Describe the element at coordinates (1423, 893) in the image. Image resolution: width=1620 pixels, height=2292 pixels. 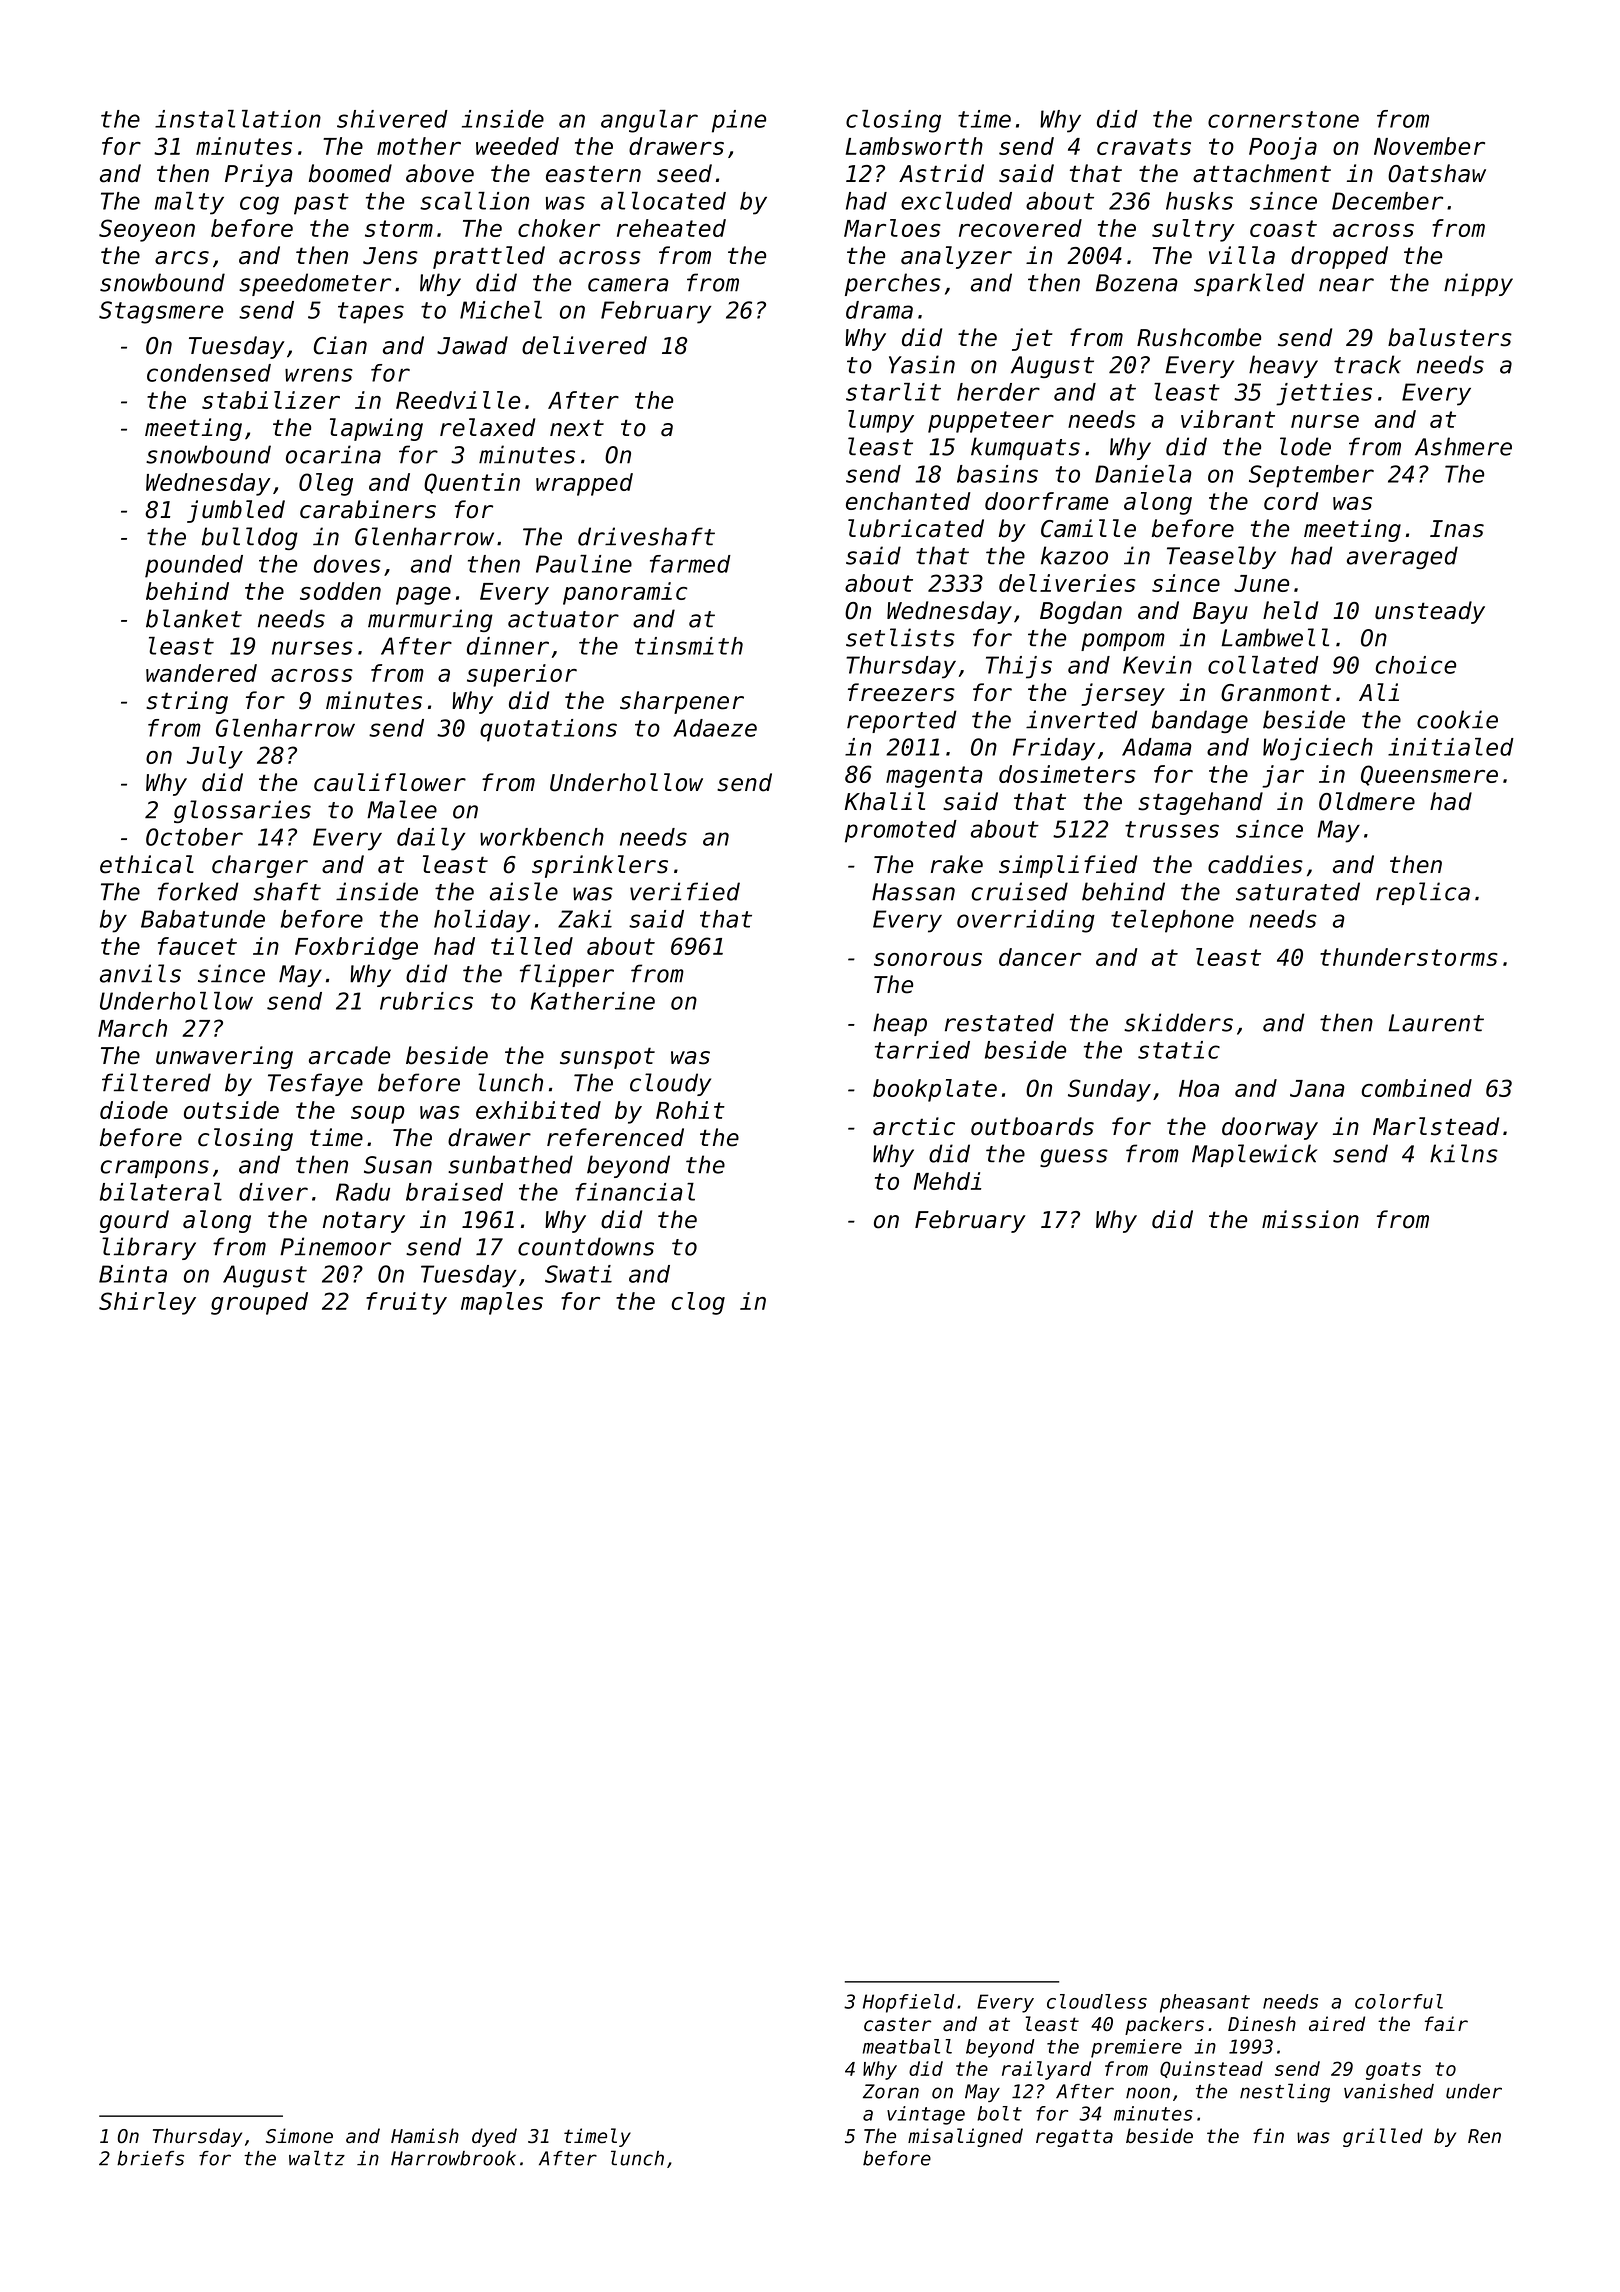
I see `replica` at that location.
